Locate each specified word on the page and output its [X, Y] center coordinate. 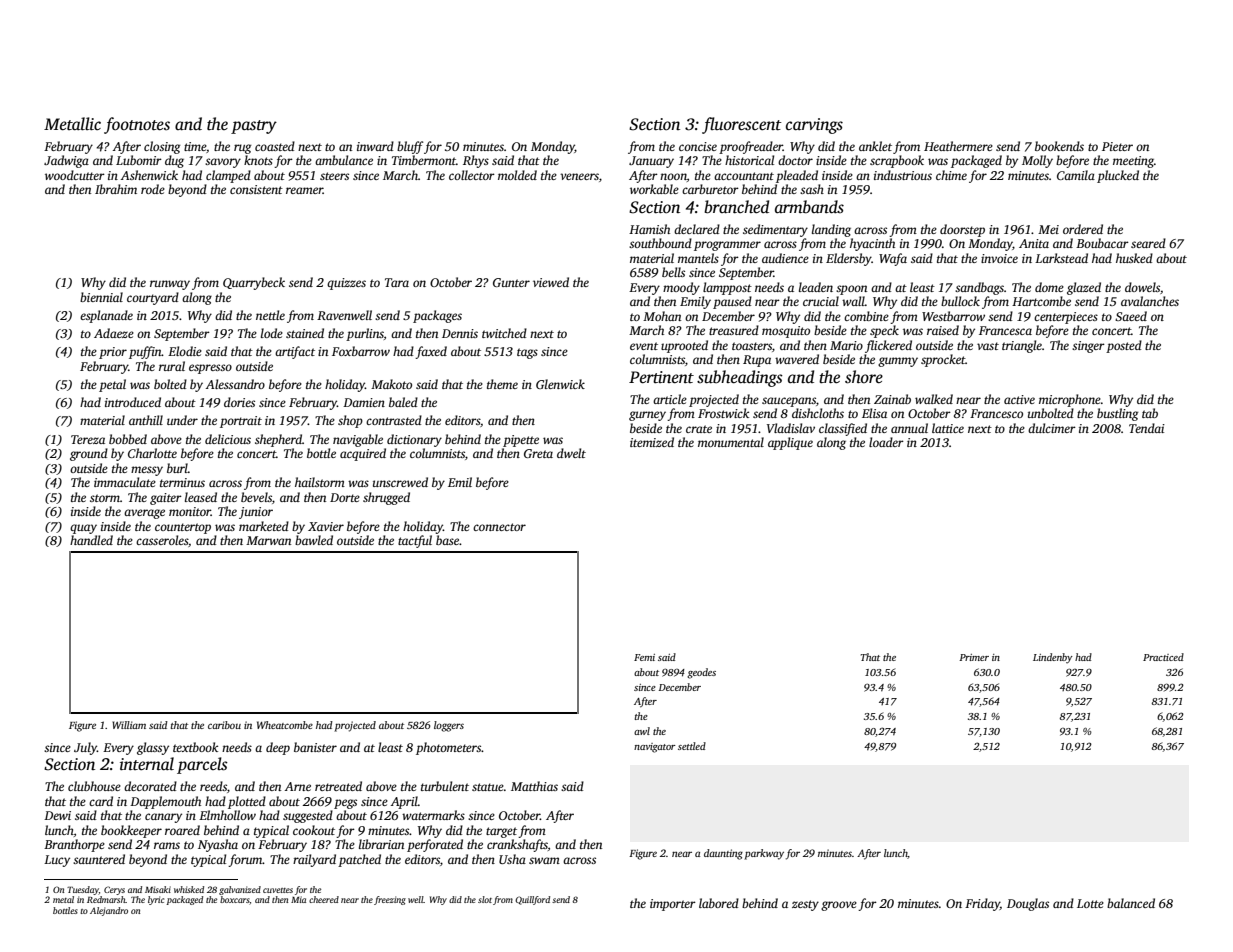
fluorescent [742, 125]
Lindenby [1053, 658]
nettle [270, 315]
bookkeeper [131, 831]
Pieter [1117, 146]
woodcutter [75, 175]
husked [1134, 258]
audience [785, 258]
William [129, 725]
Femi [644, 657]
